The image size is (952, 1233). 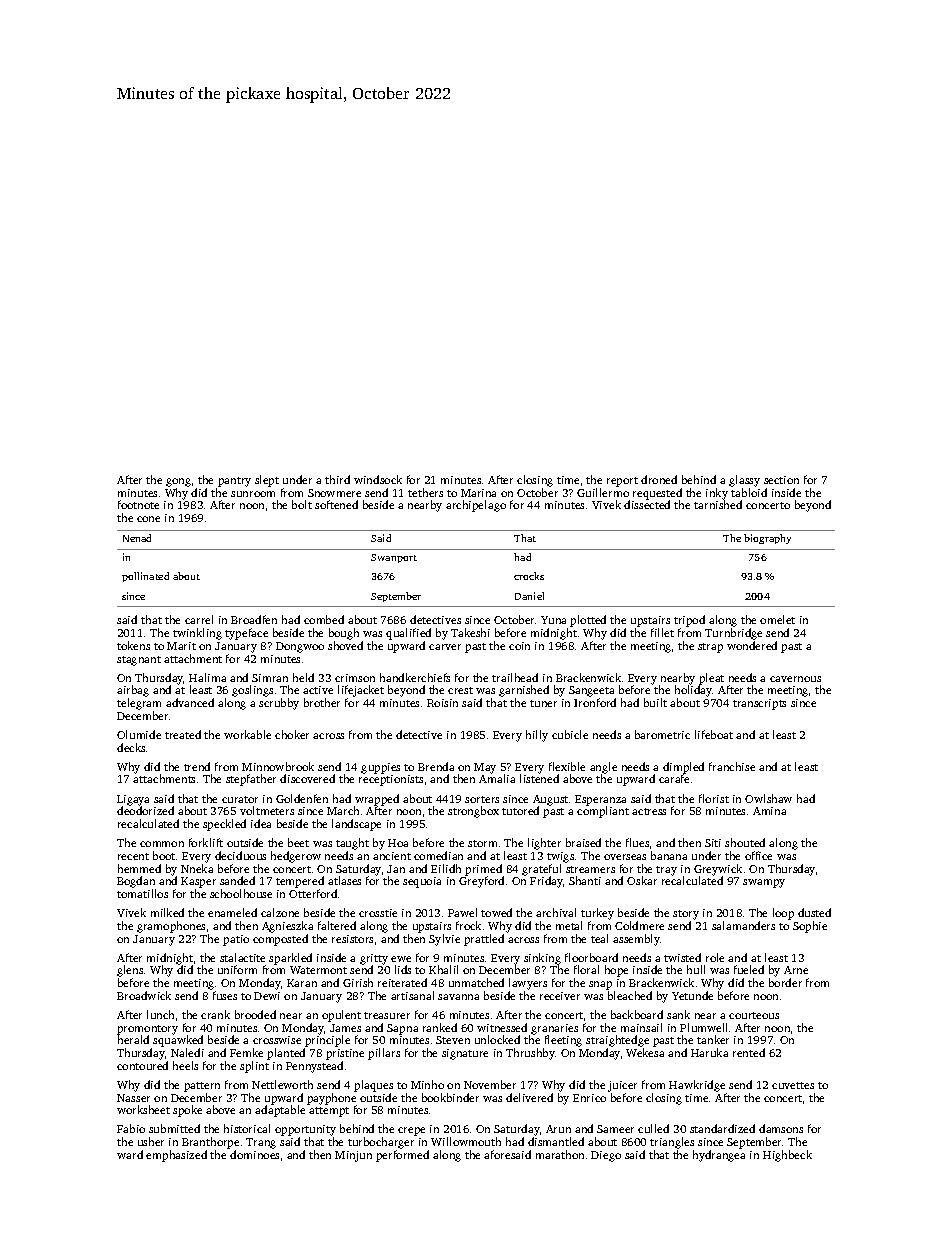 What do you see at coordinates (254, 1154) in the document?
I see `dominoes` at bounding box center [254, 1154].
